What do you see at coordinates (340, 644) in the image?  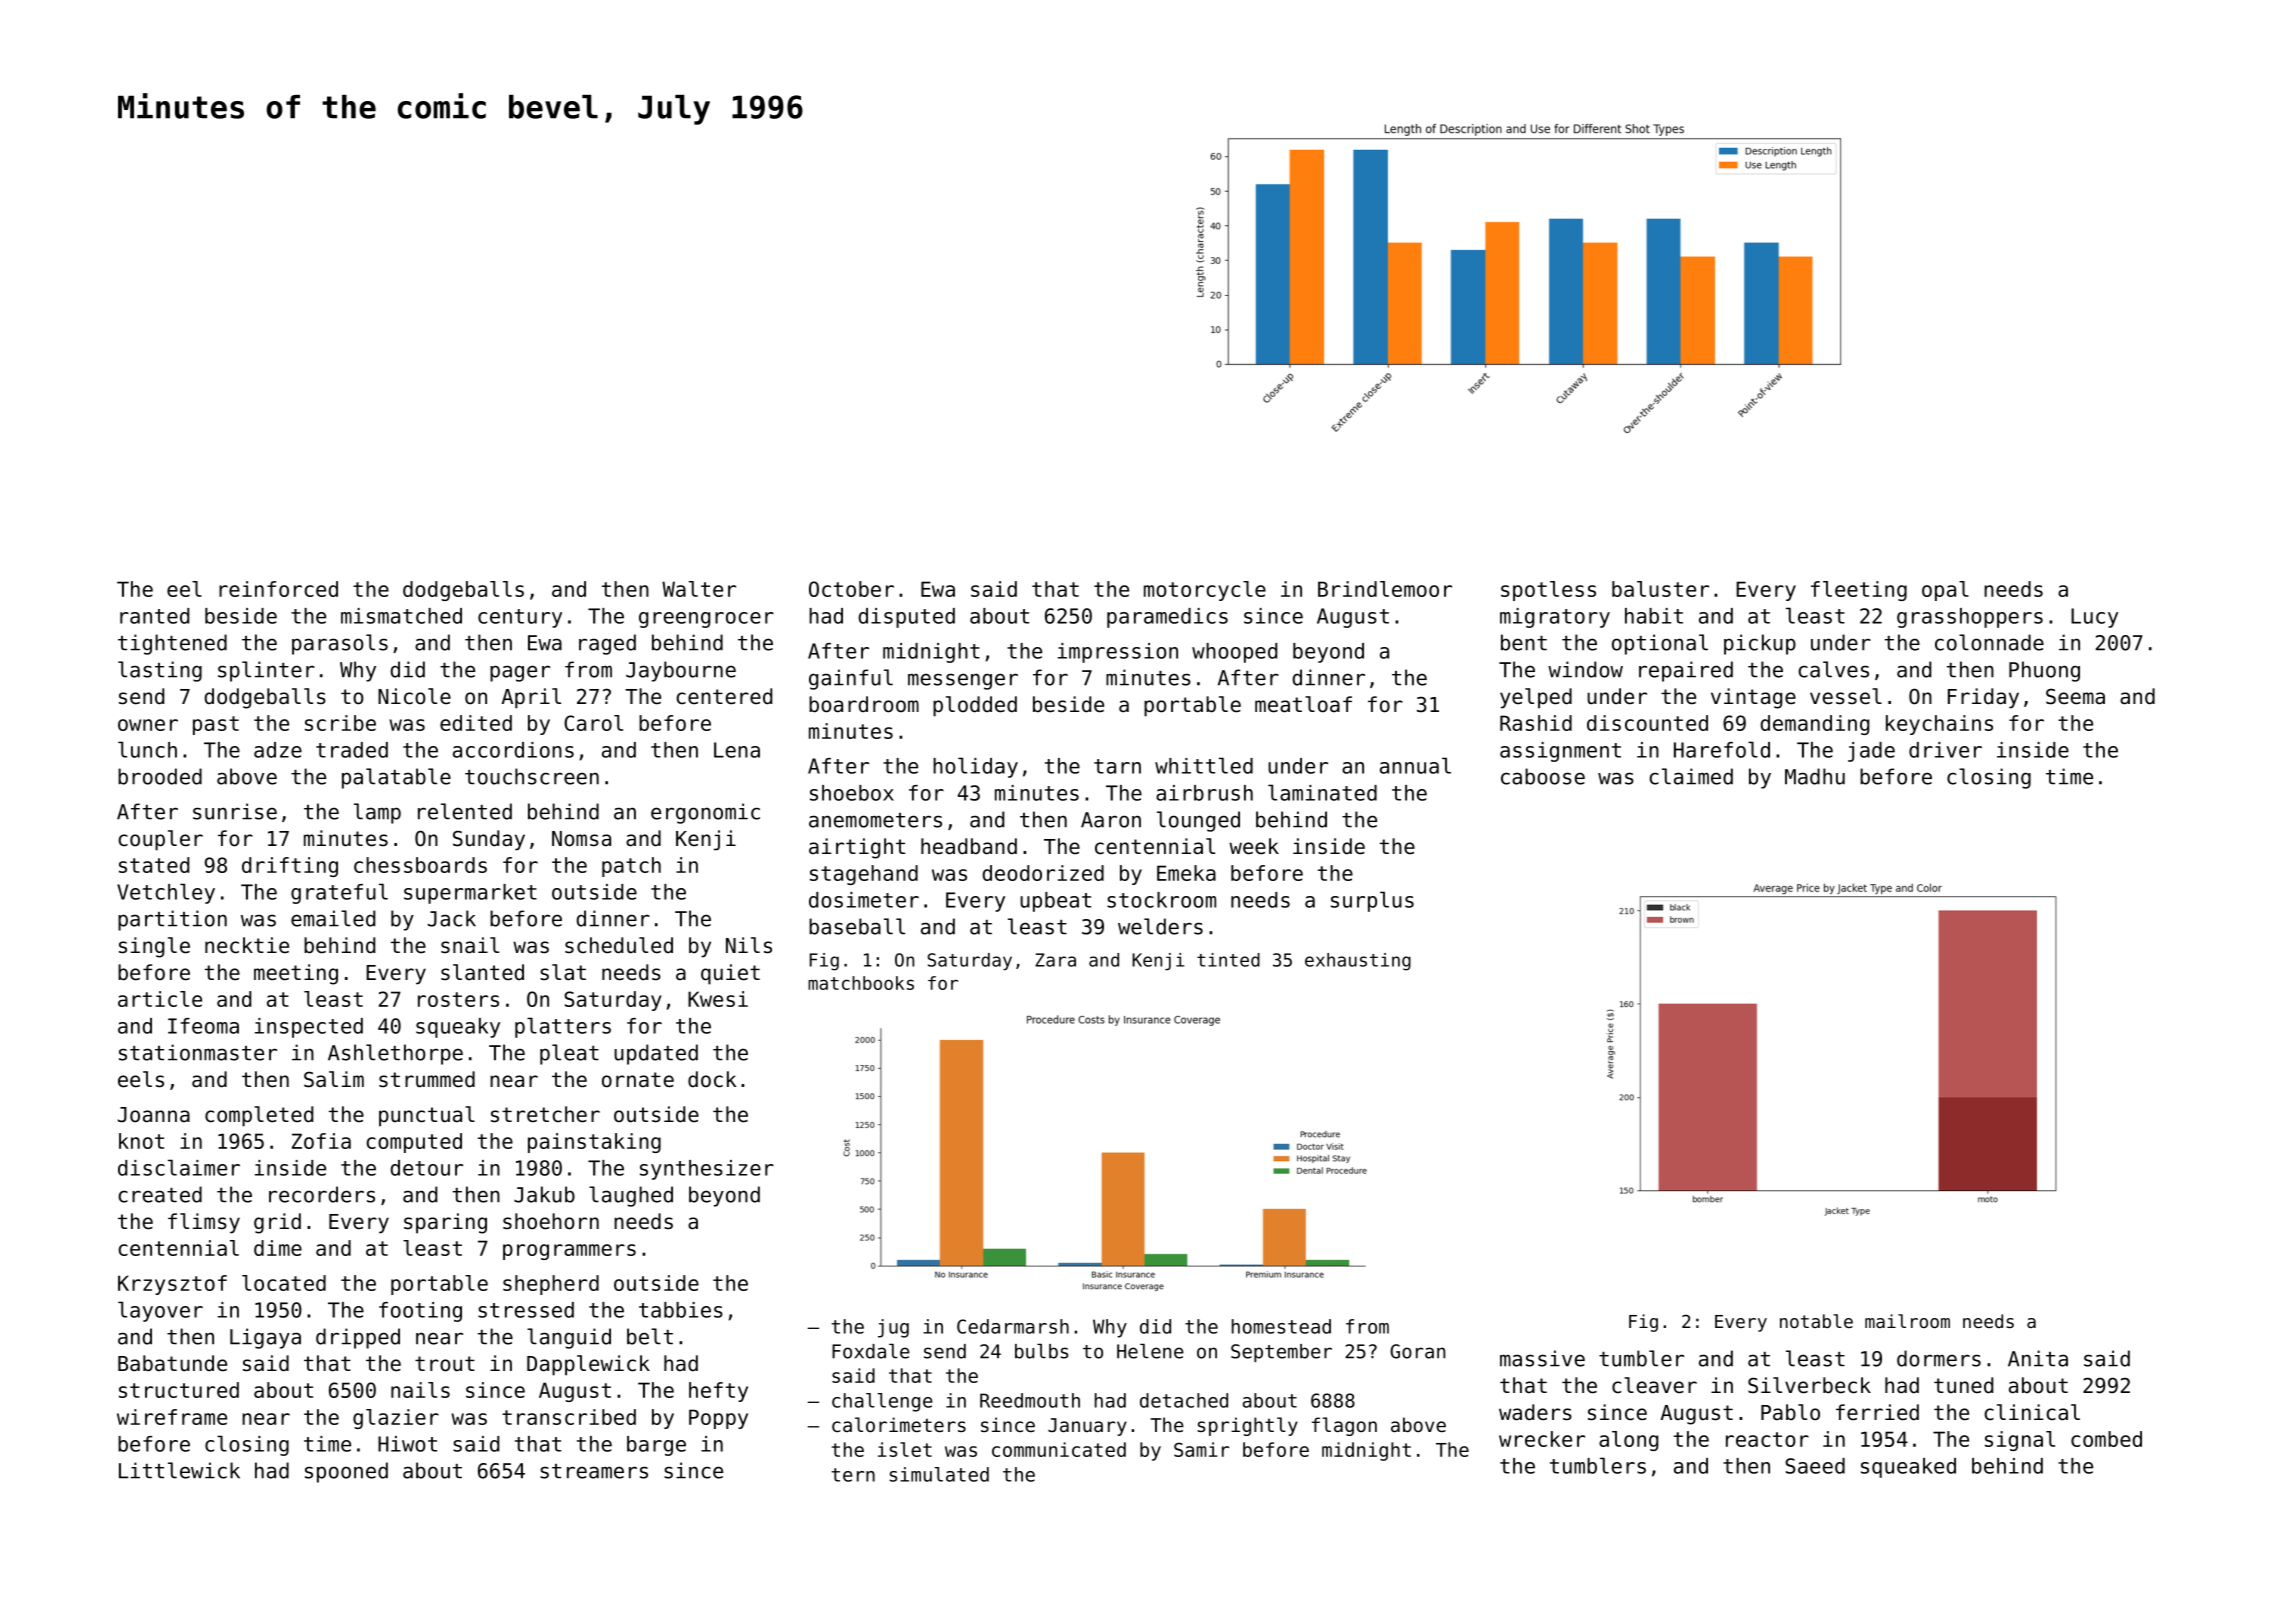 I see `parasols` at bounding box center [340, 644].
